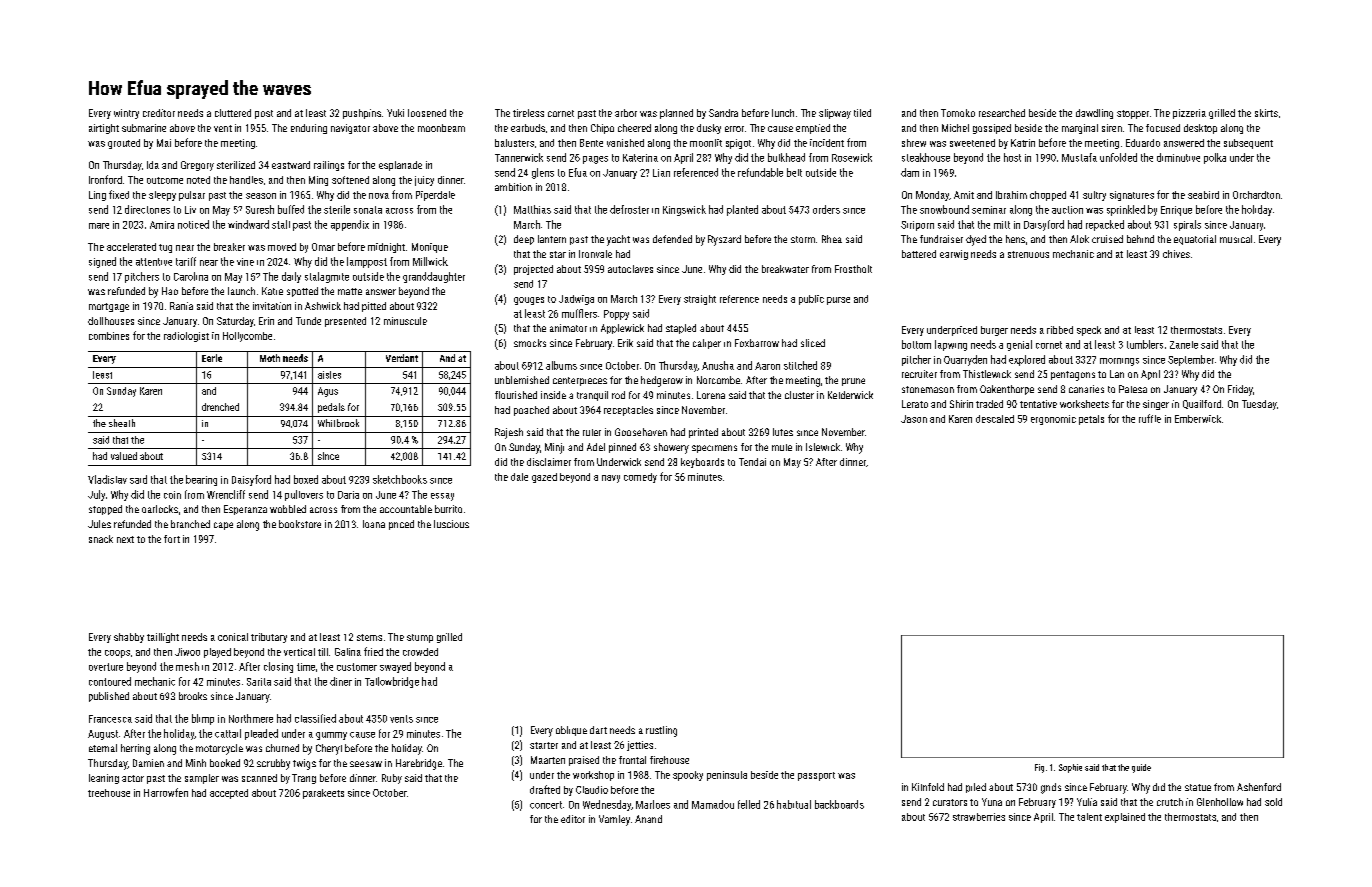  I want to click on petals, so click(1091, 420).
